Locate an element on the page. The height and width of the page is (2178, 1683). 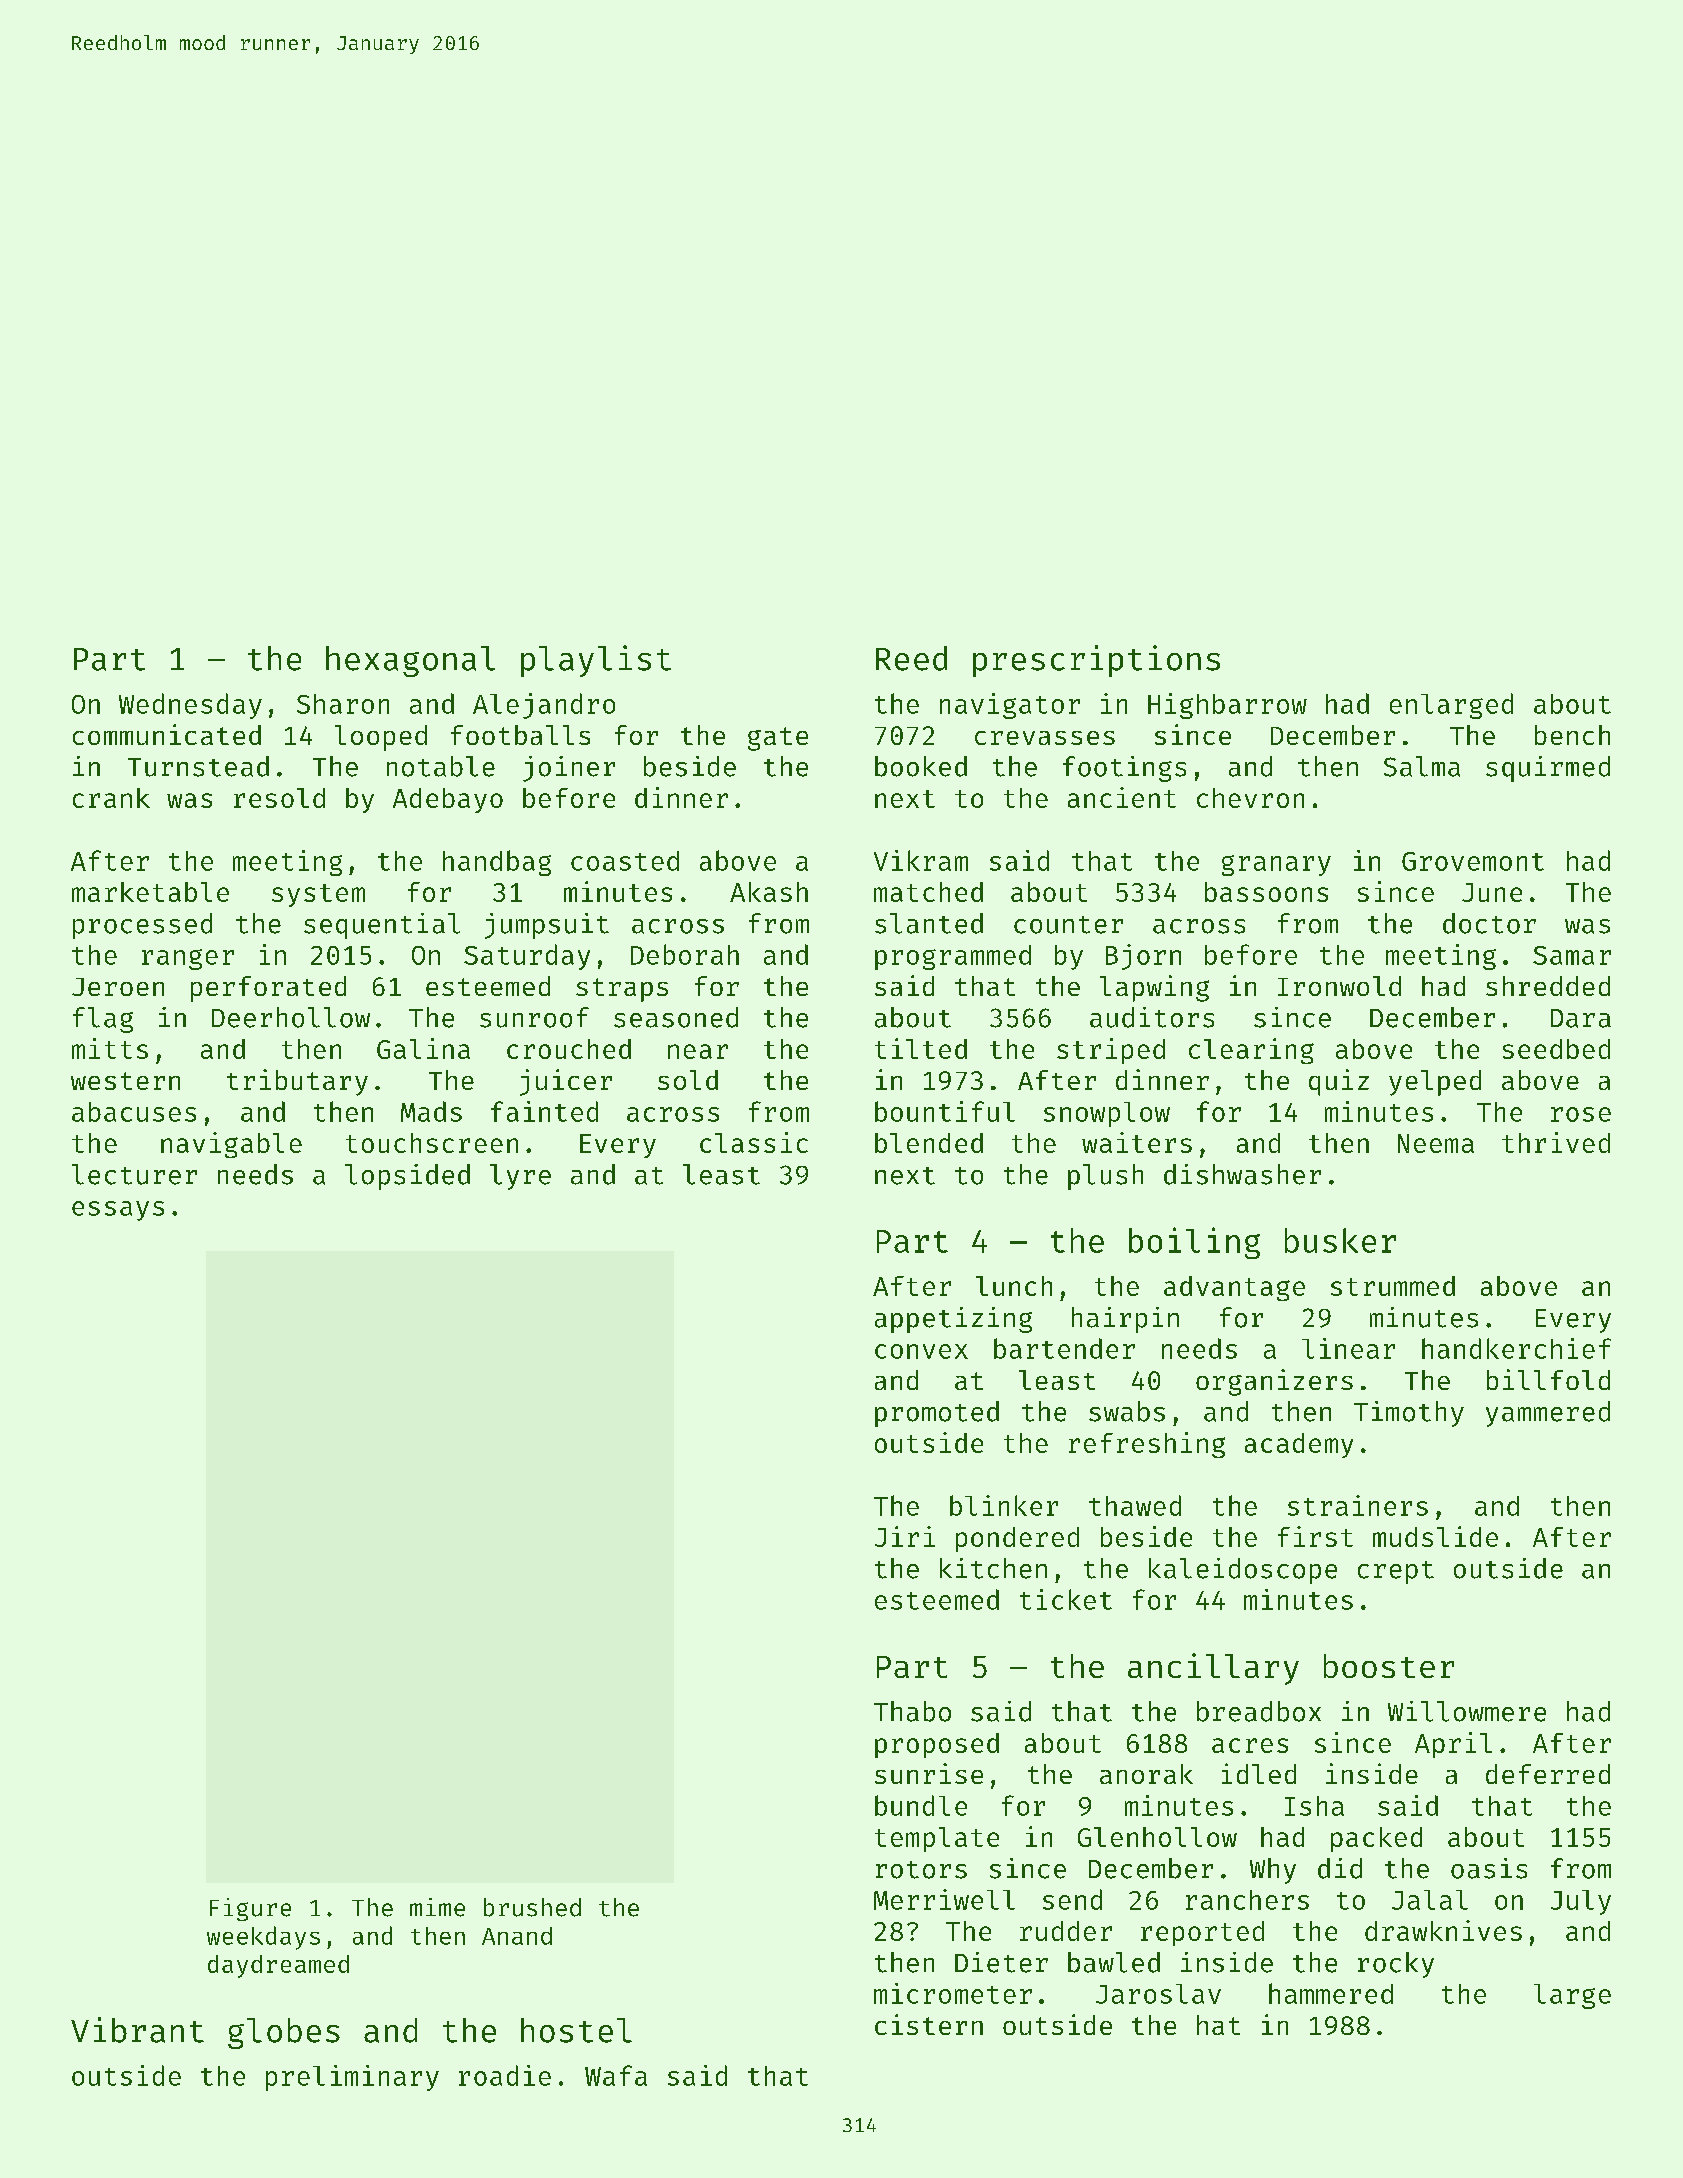
Thabo is located at coordinates (912, 1711).
